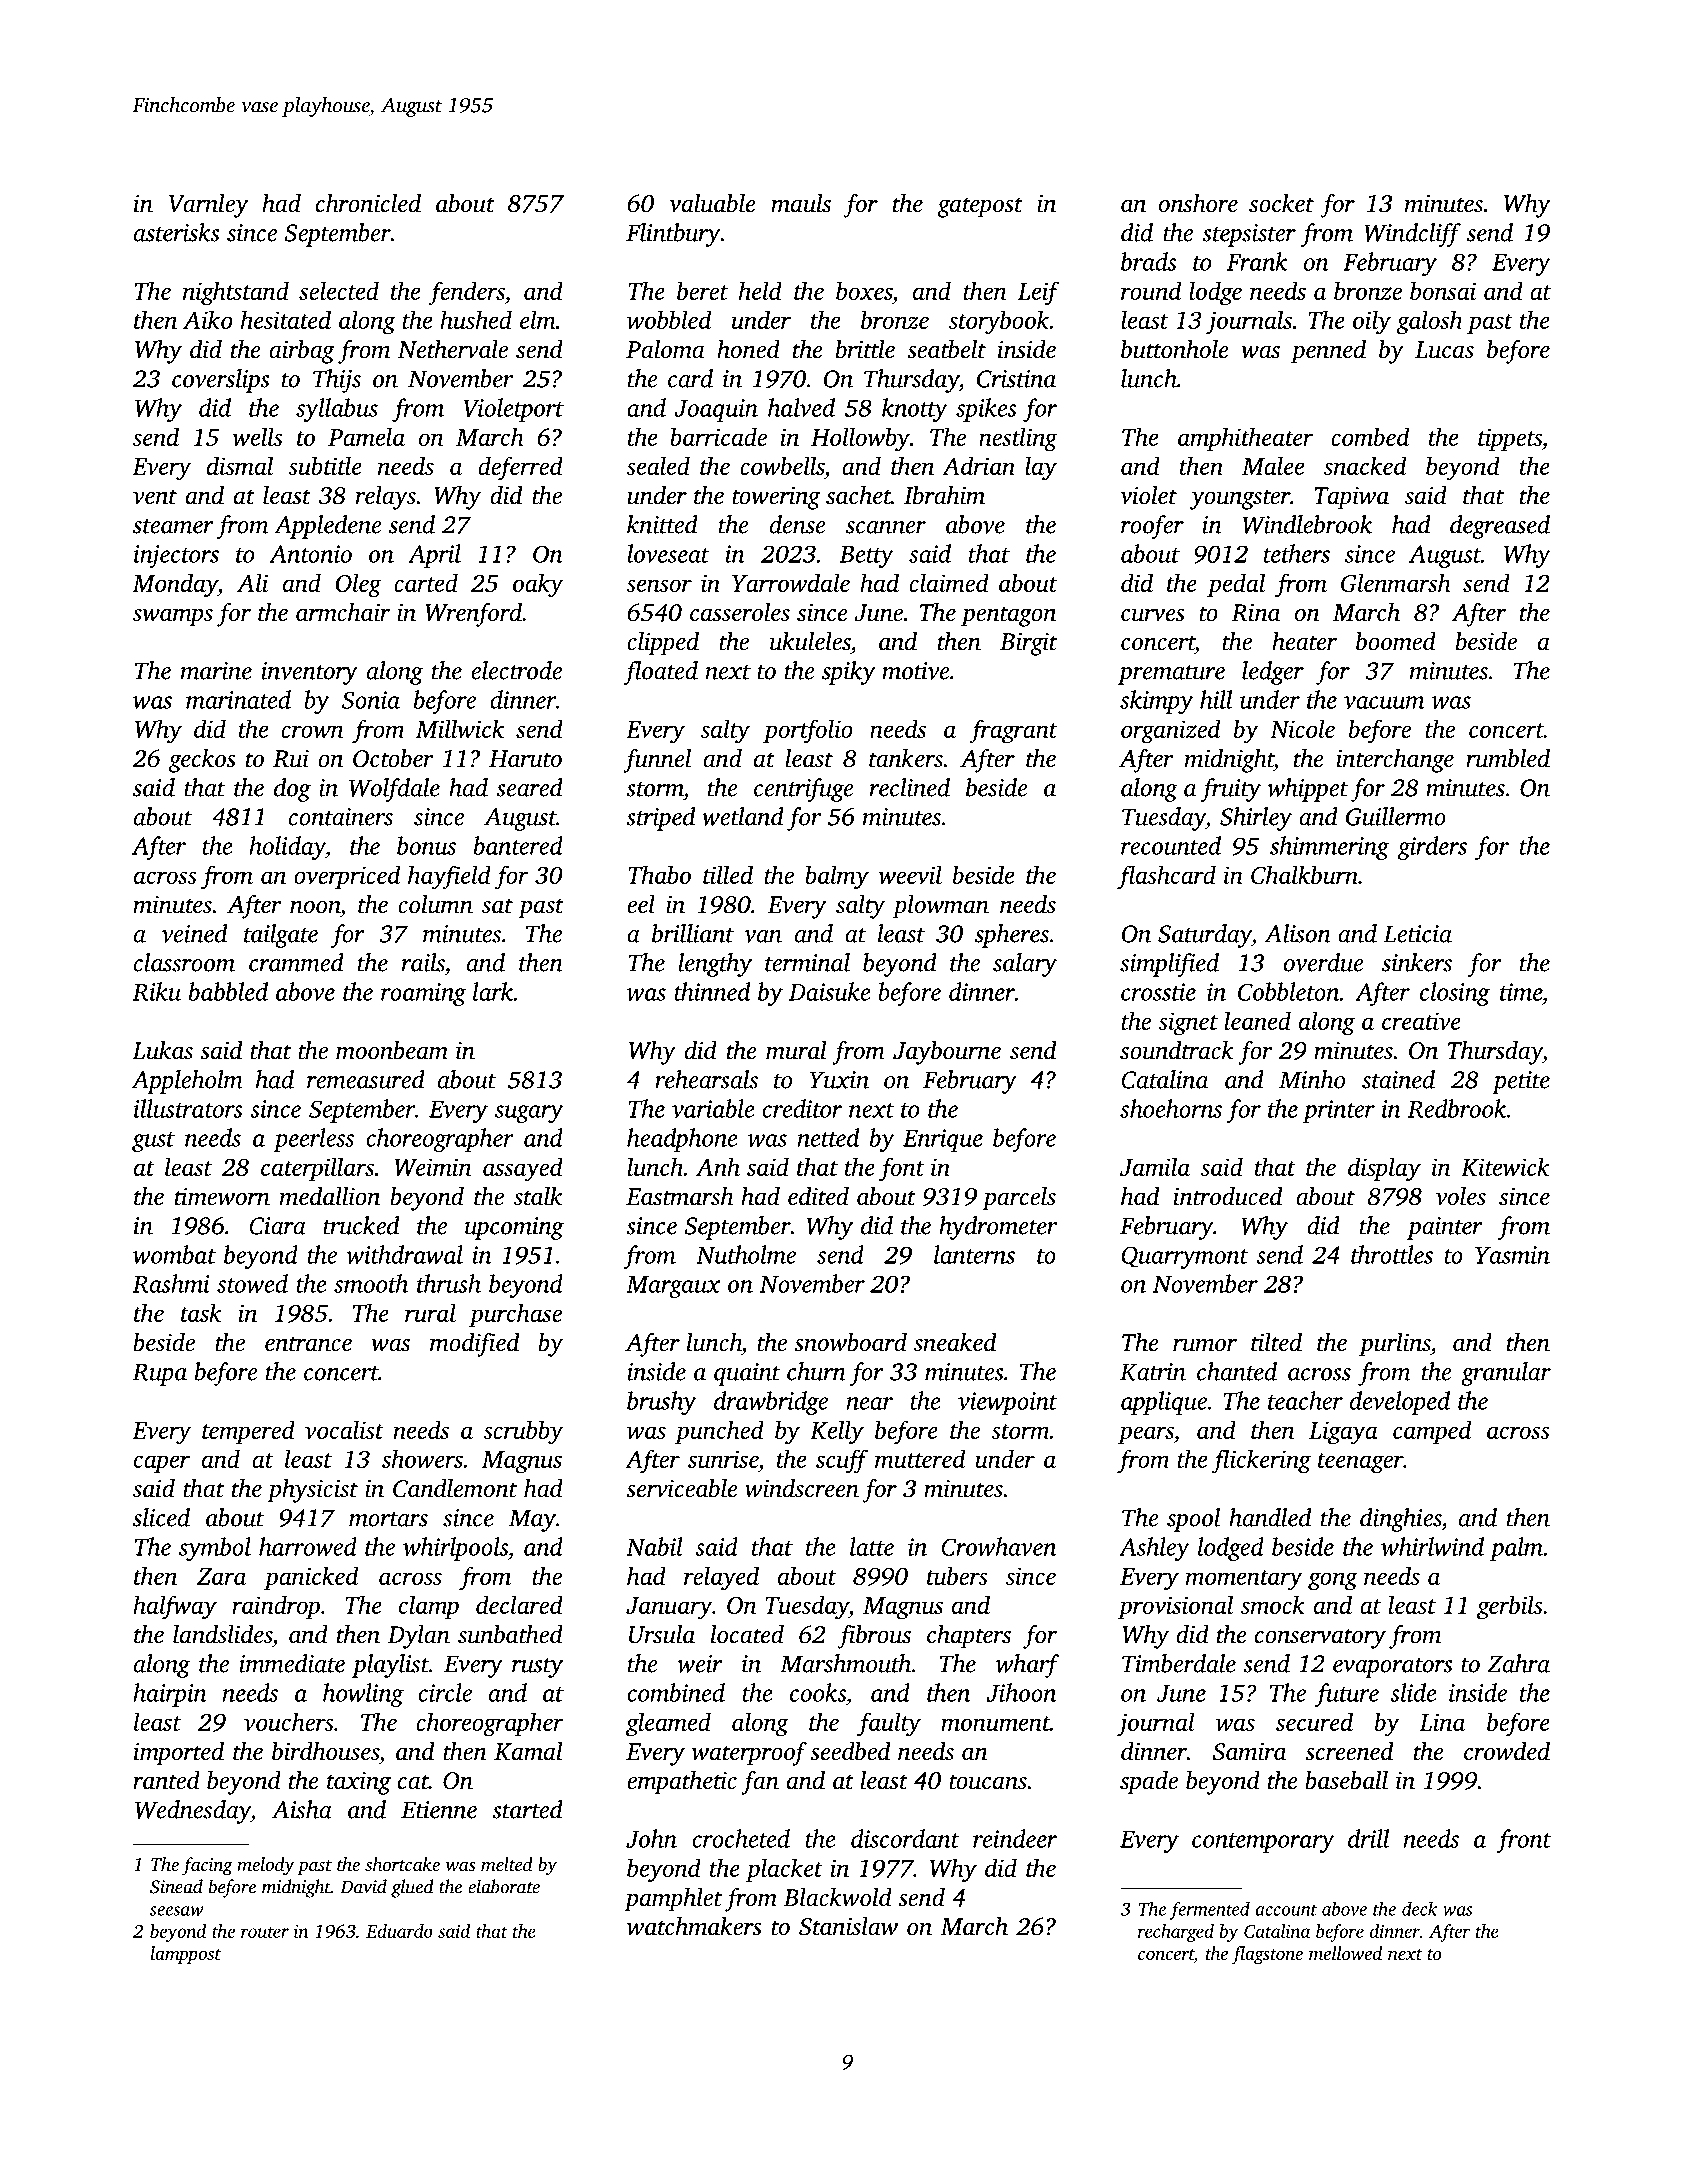  What do you see at coordinates (208, 206) in the image?
I see `Varnley` at bounding box center [208, 206].
